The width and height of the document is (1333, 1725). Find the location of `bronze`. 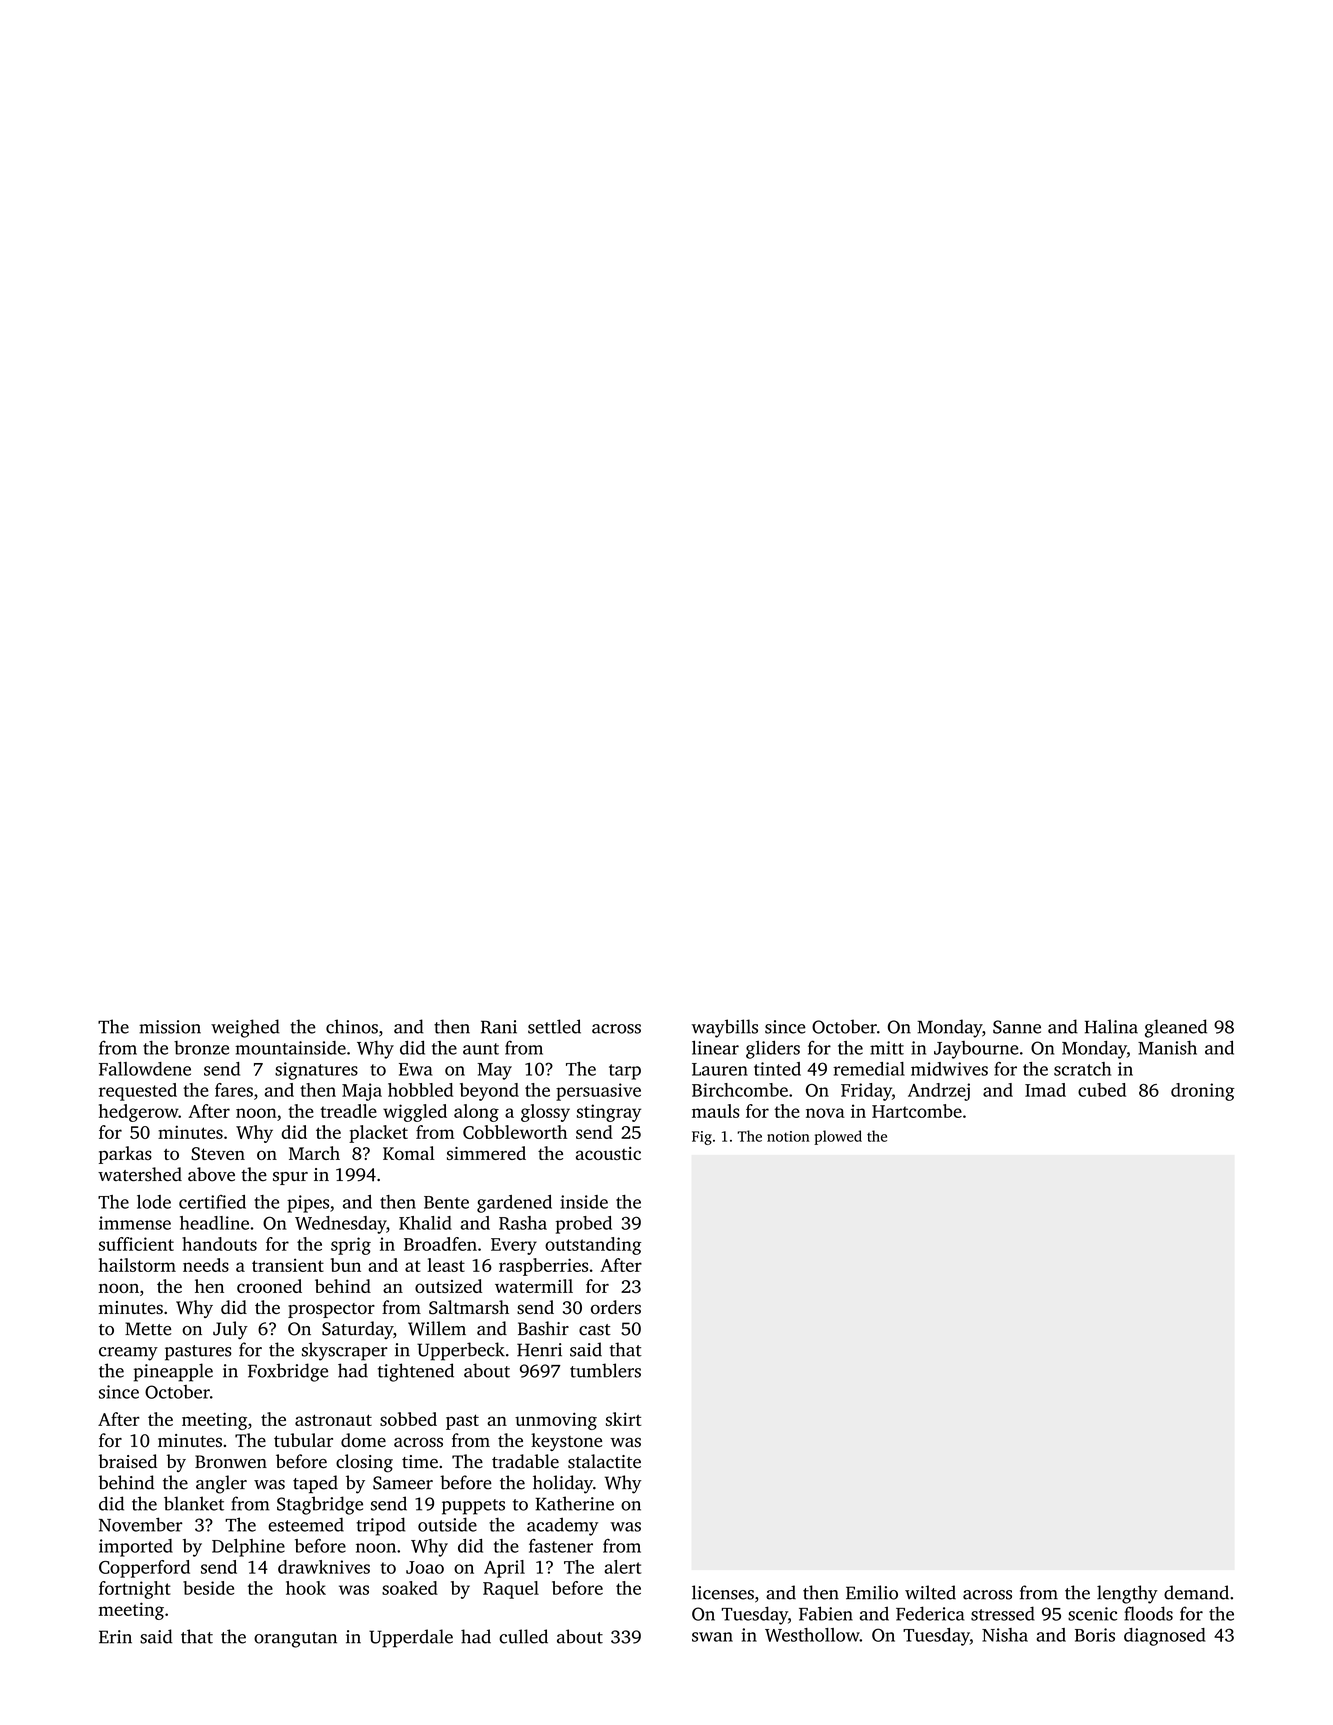

bronze is located at coordinates (201, 1048).
